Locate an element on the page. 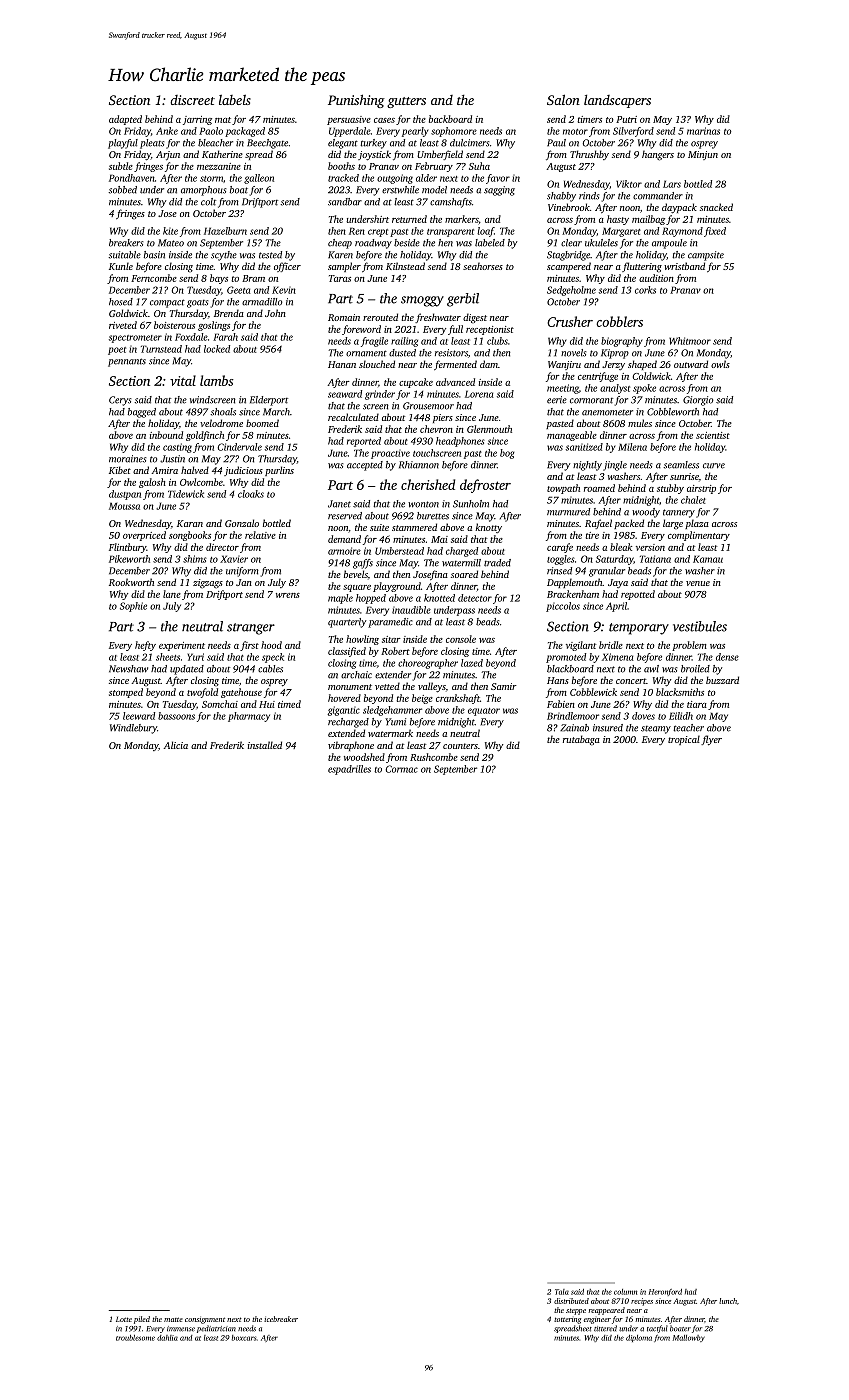 The height and width of the document is (1400, 849). installed is located at coordinates (265, 745).
